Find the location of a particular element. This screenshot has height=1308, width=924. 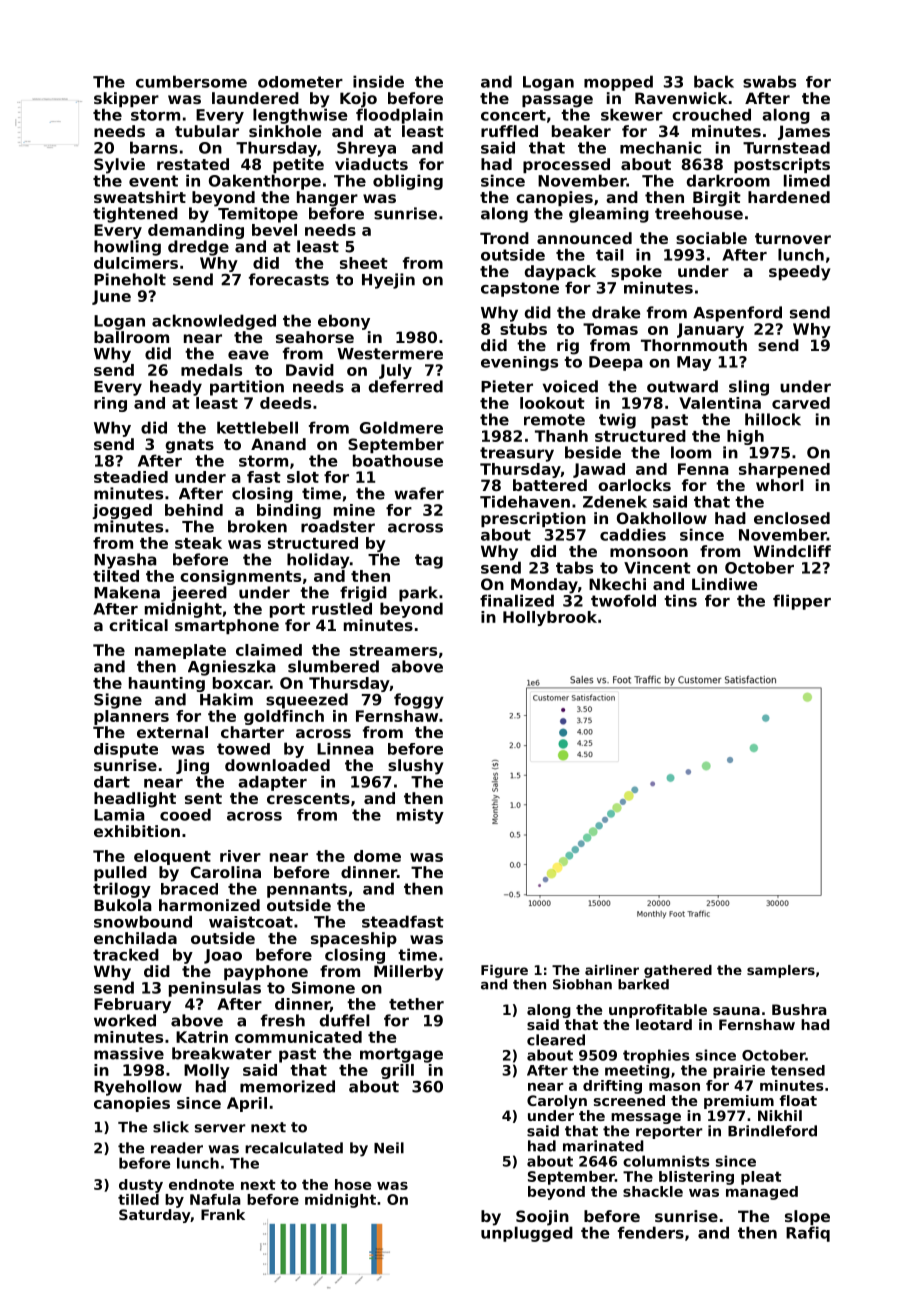

flipper is located at coordinates (802, 602).
